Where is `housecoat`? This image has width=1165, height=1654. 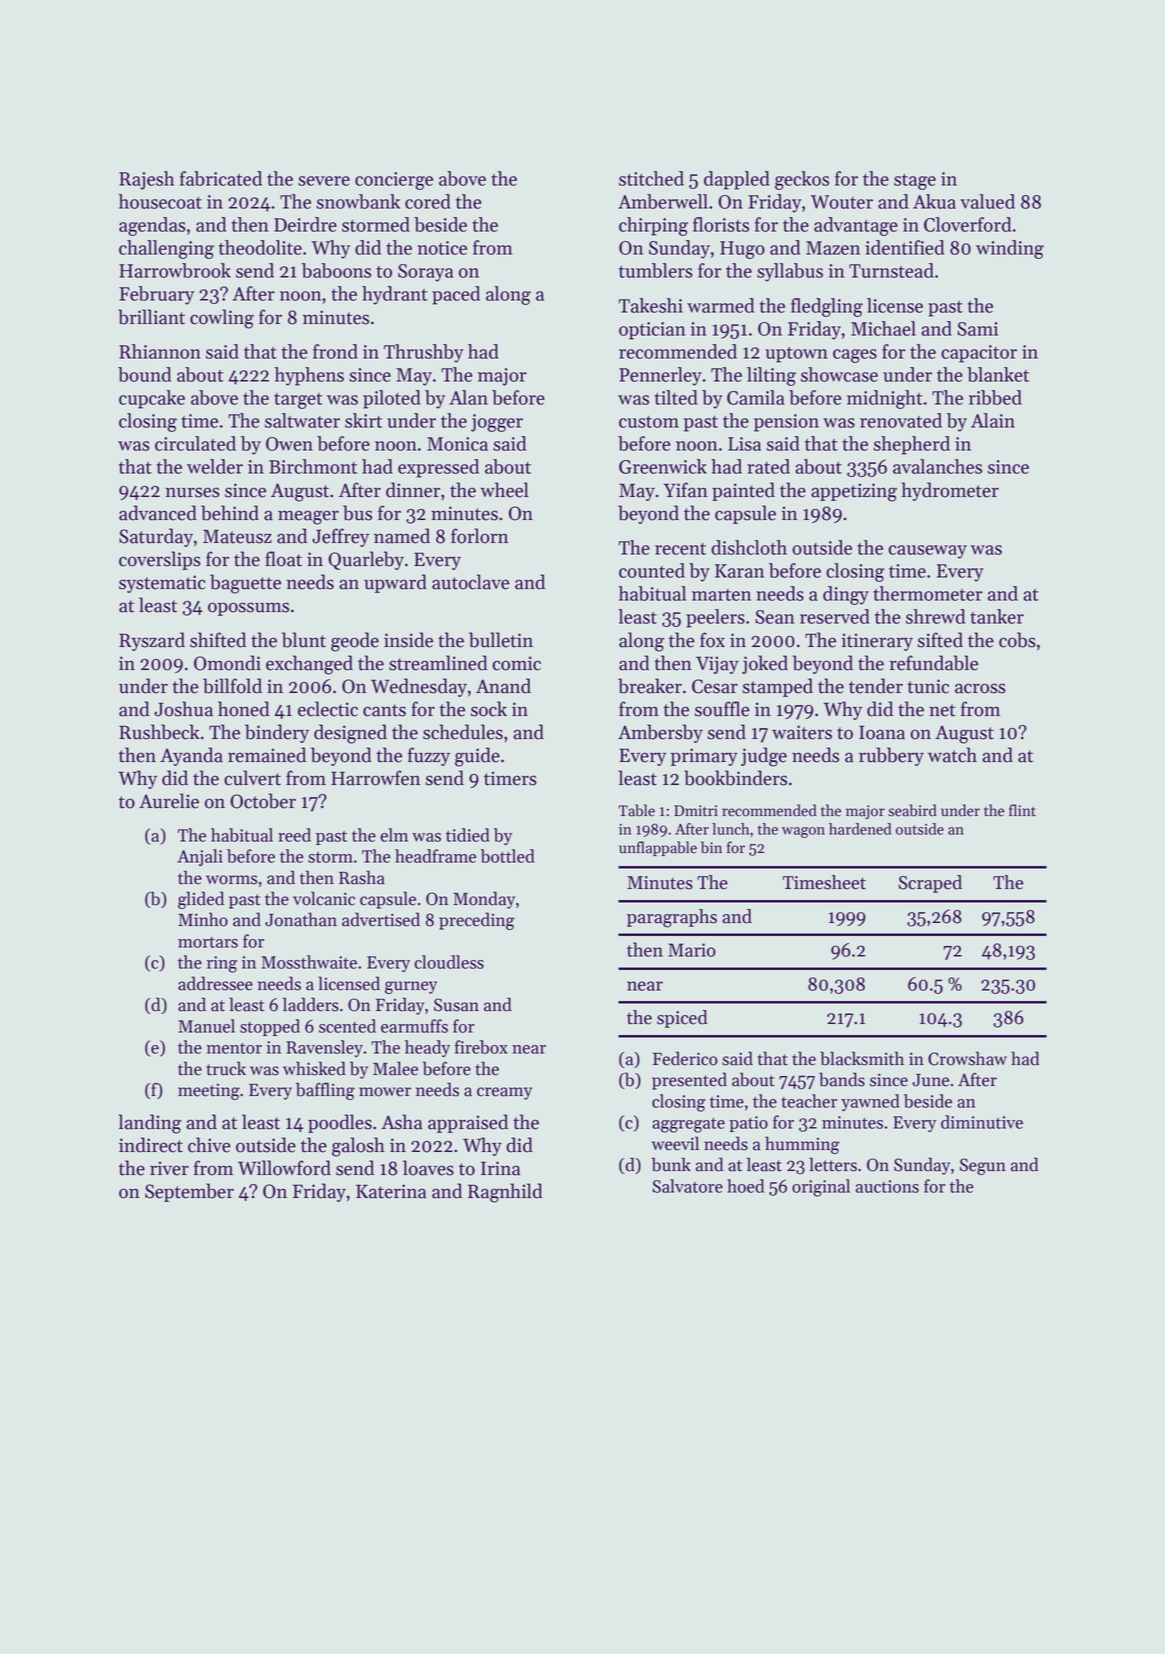 housecoat is located at coordinates (160, 201).
